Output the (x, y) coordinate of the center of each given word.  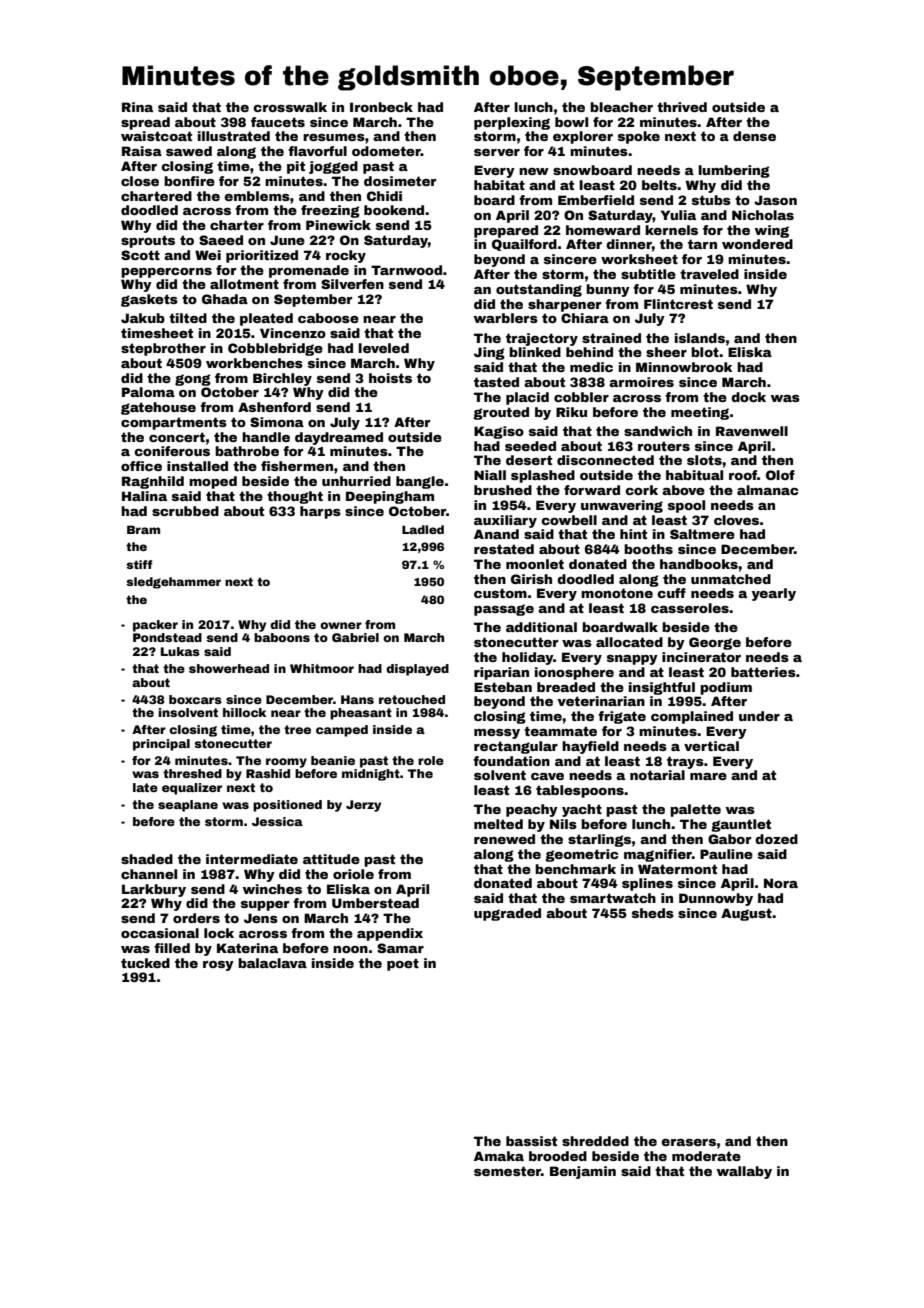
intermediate (252, 859)
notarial (657, 775)
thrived (682, 107)
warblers (506, 318)
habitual (694, 475)
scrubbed (185, 511)
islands (700, 338)
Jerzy (363, 806)
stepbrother (163, 349)
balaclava (272, 963)
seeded (530, 446)
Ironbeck (381, 107)
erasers (688, 1142)
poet (403, 964)
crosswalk (290, 107)
